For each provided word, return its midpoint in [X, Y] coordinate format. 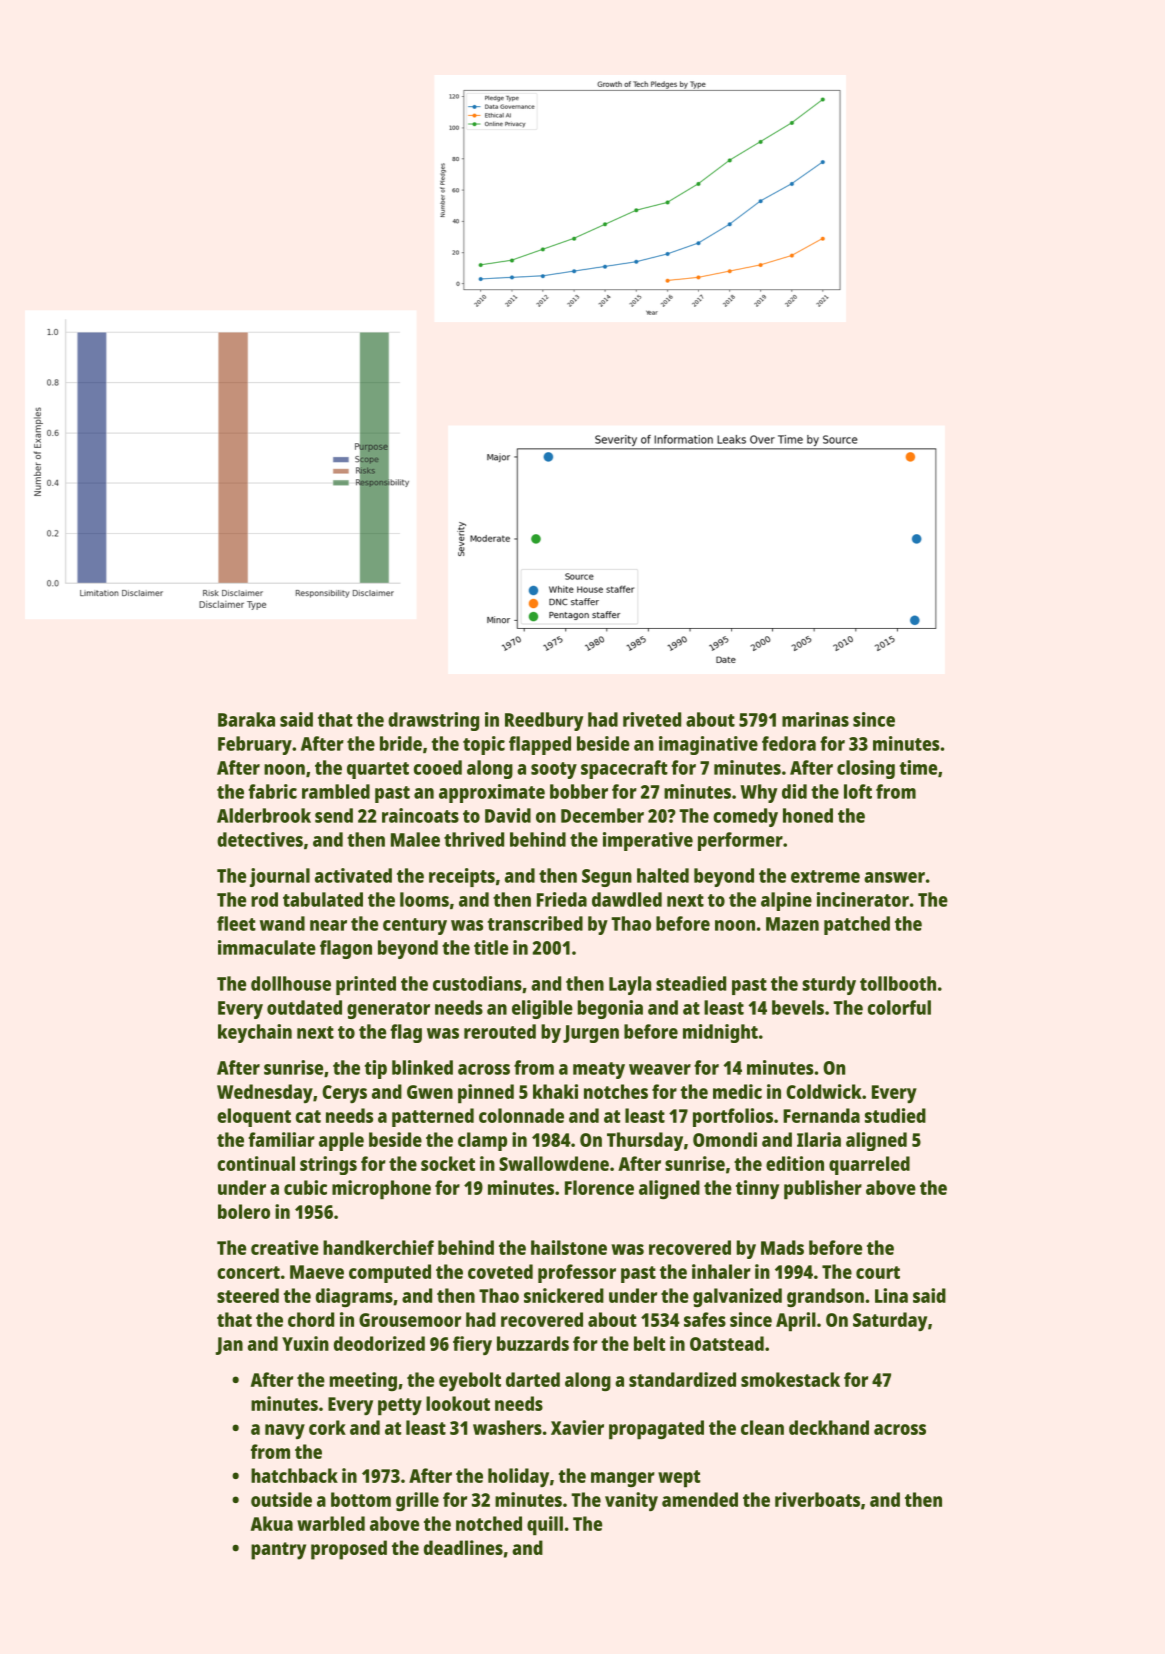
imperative [648, 841]
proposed [349, 1550]
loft [858, 791]
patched [857, 925]
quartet [378, 770]
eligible [542, 1009]
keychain [255, 1033]
